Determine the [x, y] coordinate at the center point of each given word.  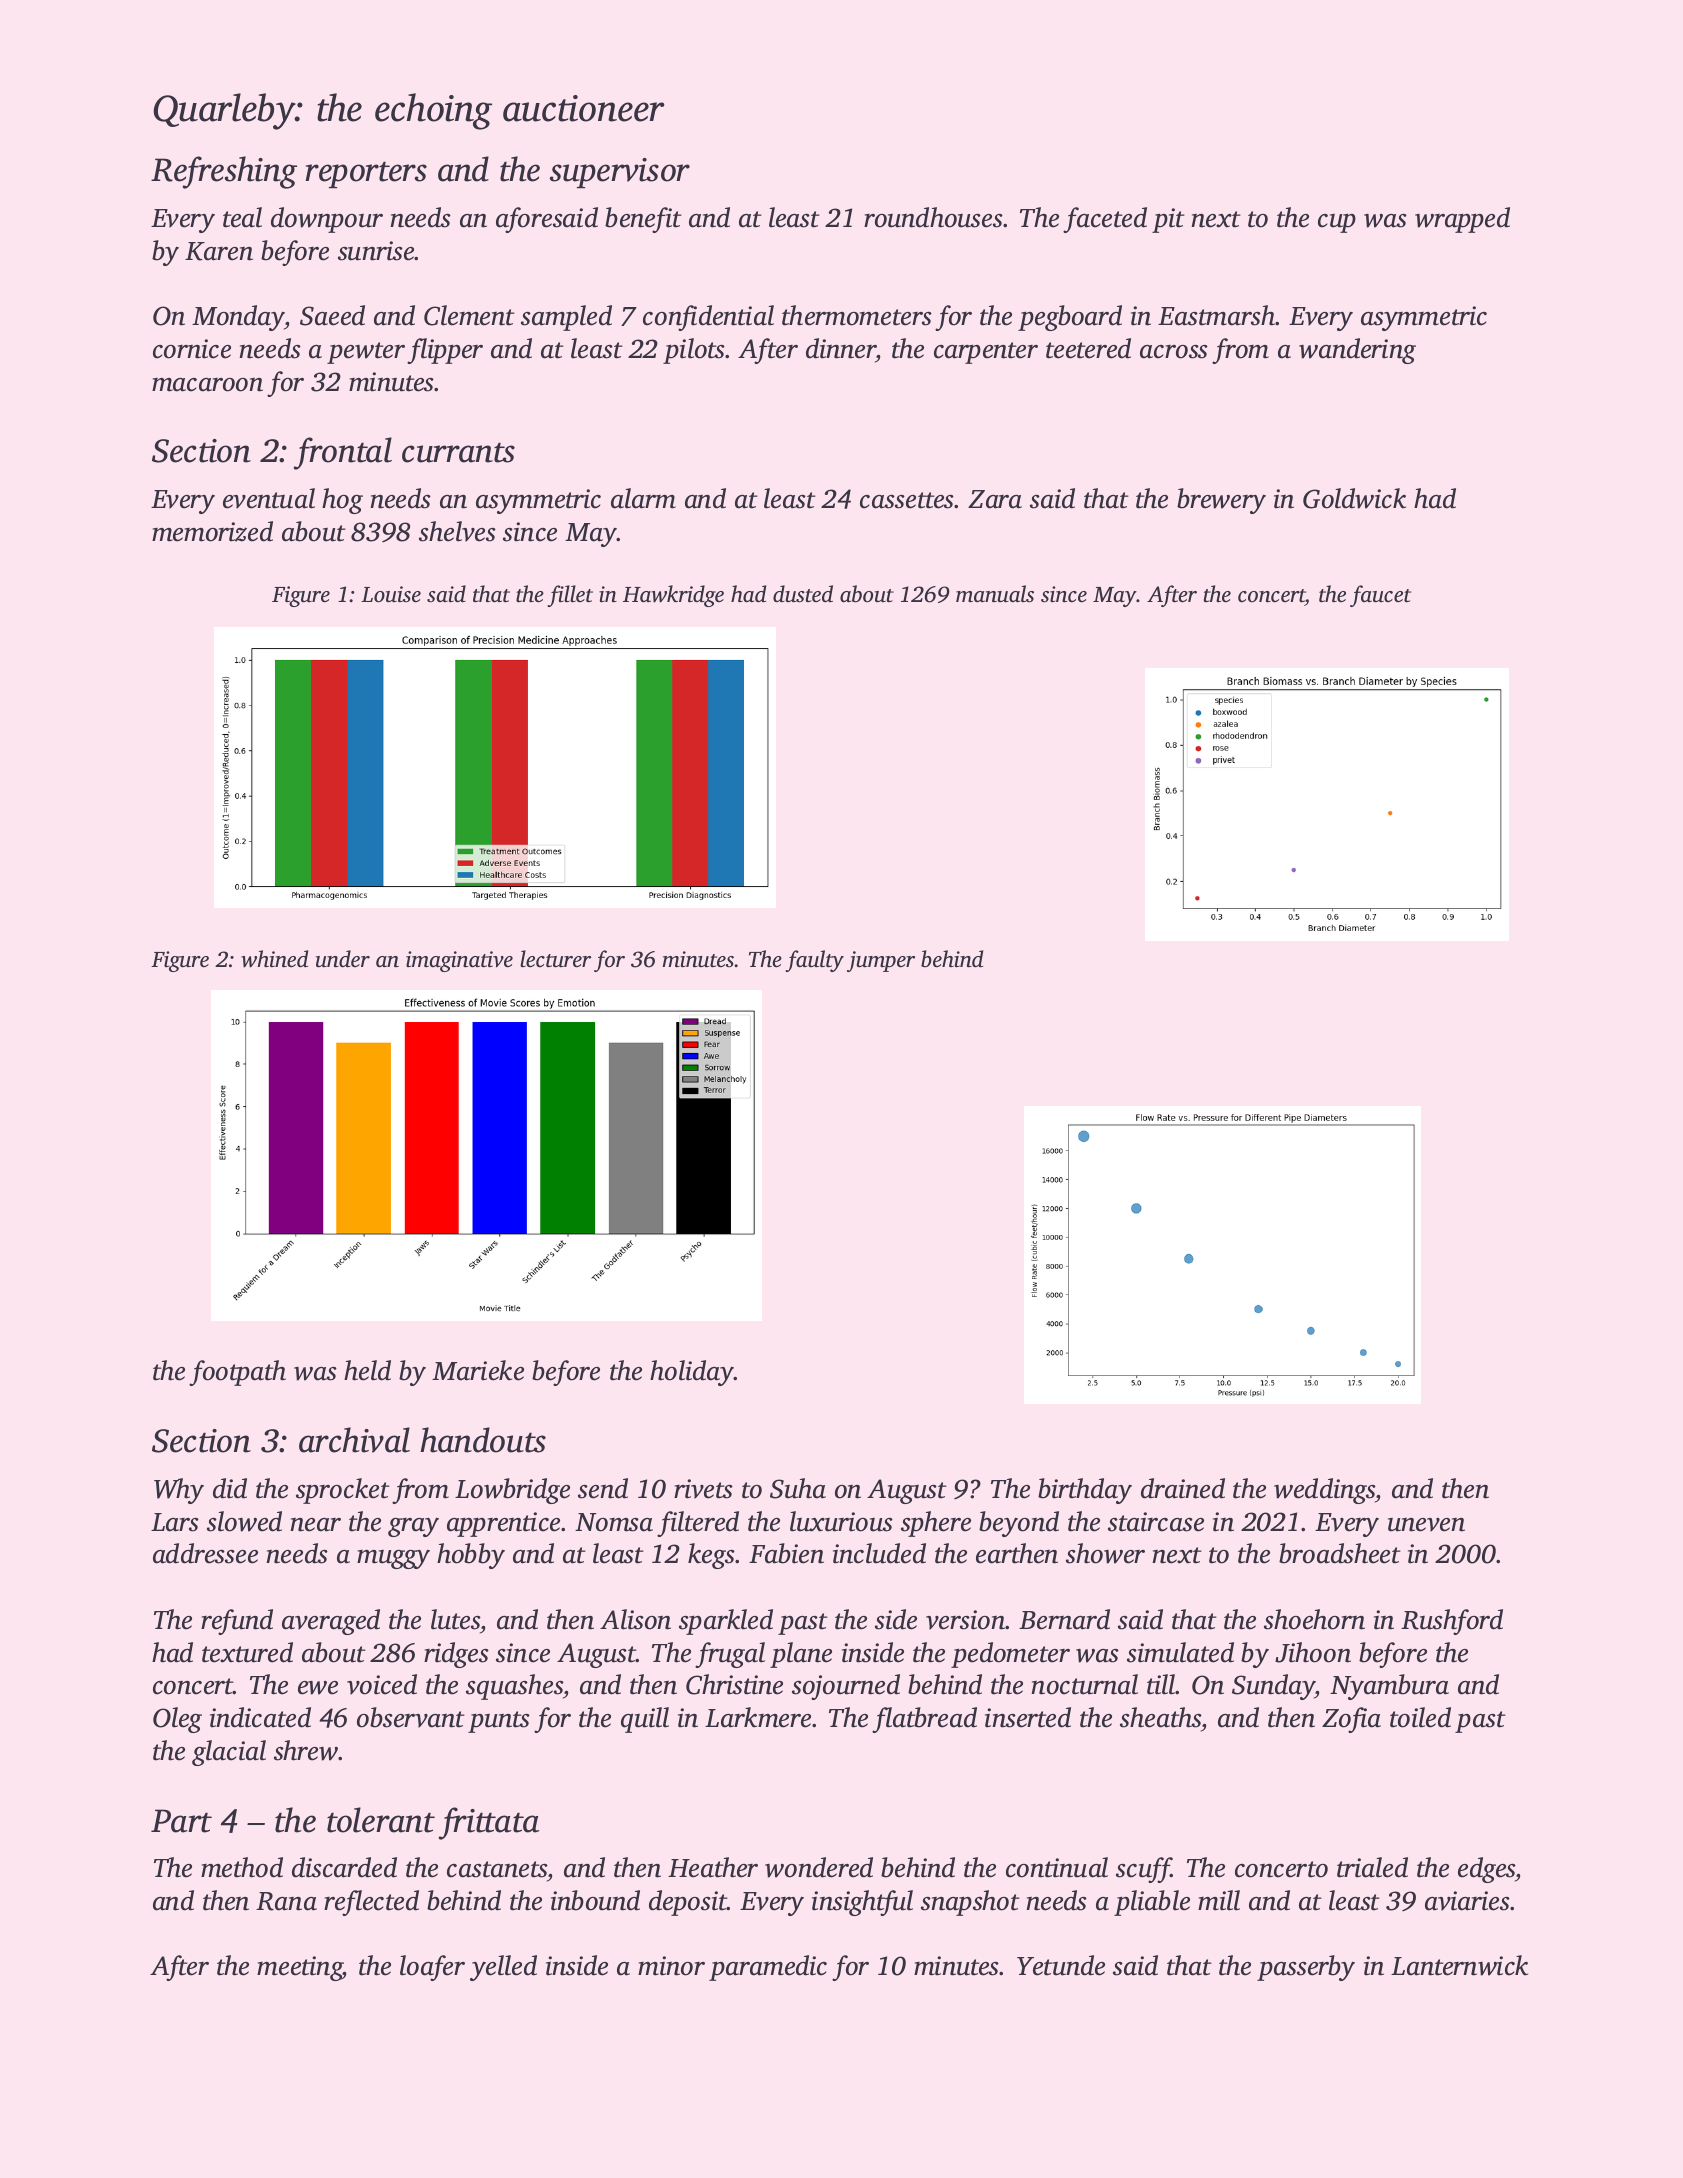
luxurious [841, 1521]
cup [1337, 223]
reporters [366, 174]
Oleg [177, 1720]
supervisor [620, 173]
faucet [1380, 596]
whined [274, 959]
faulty [814, 961]
